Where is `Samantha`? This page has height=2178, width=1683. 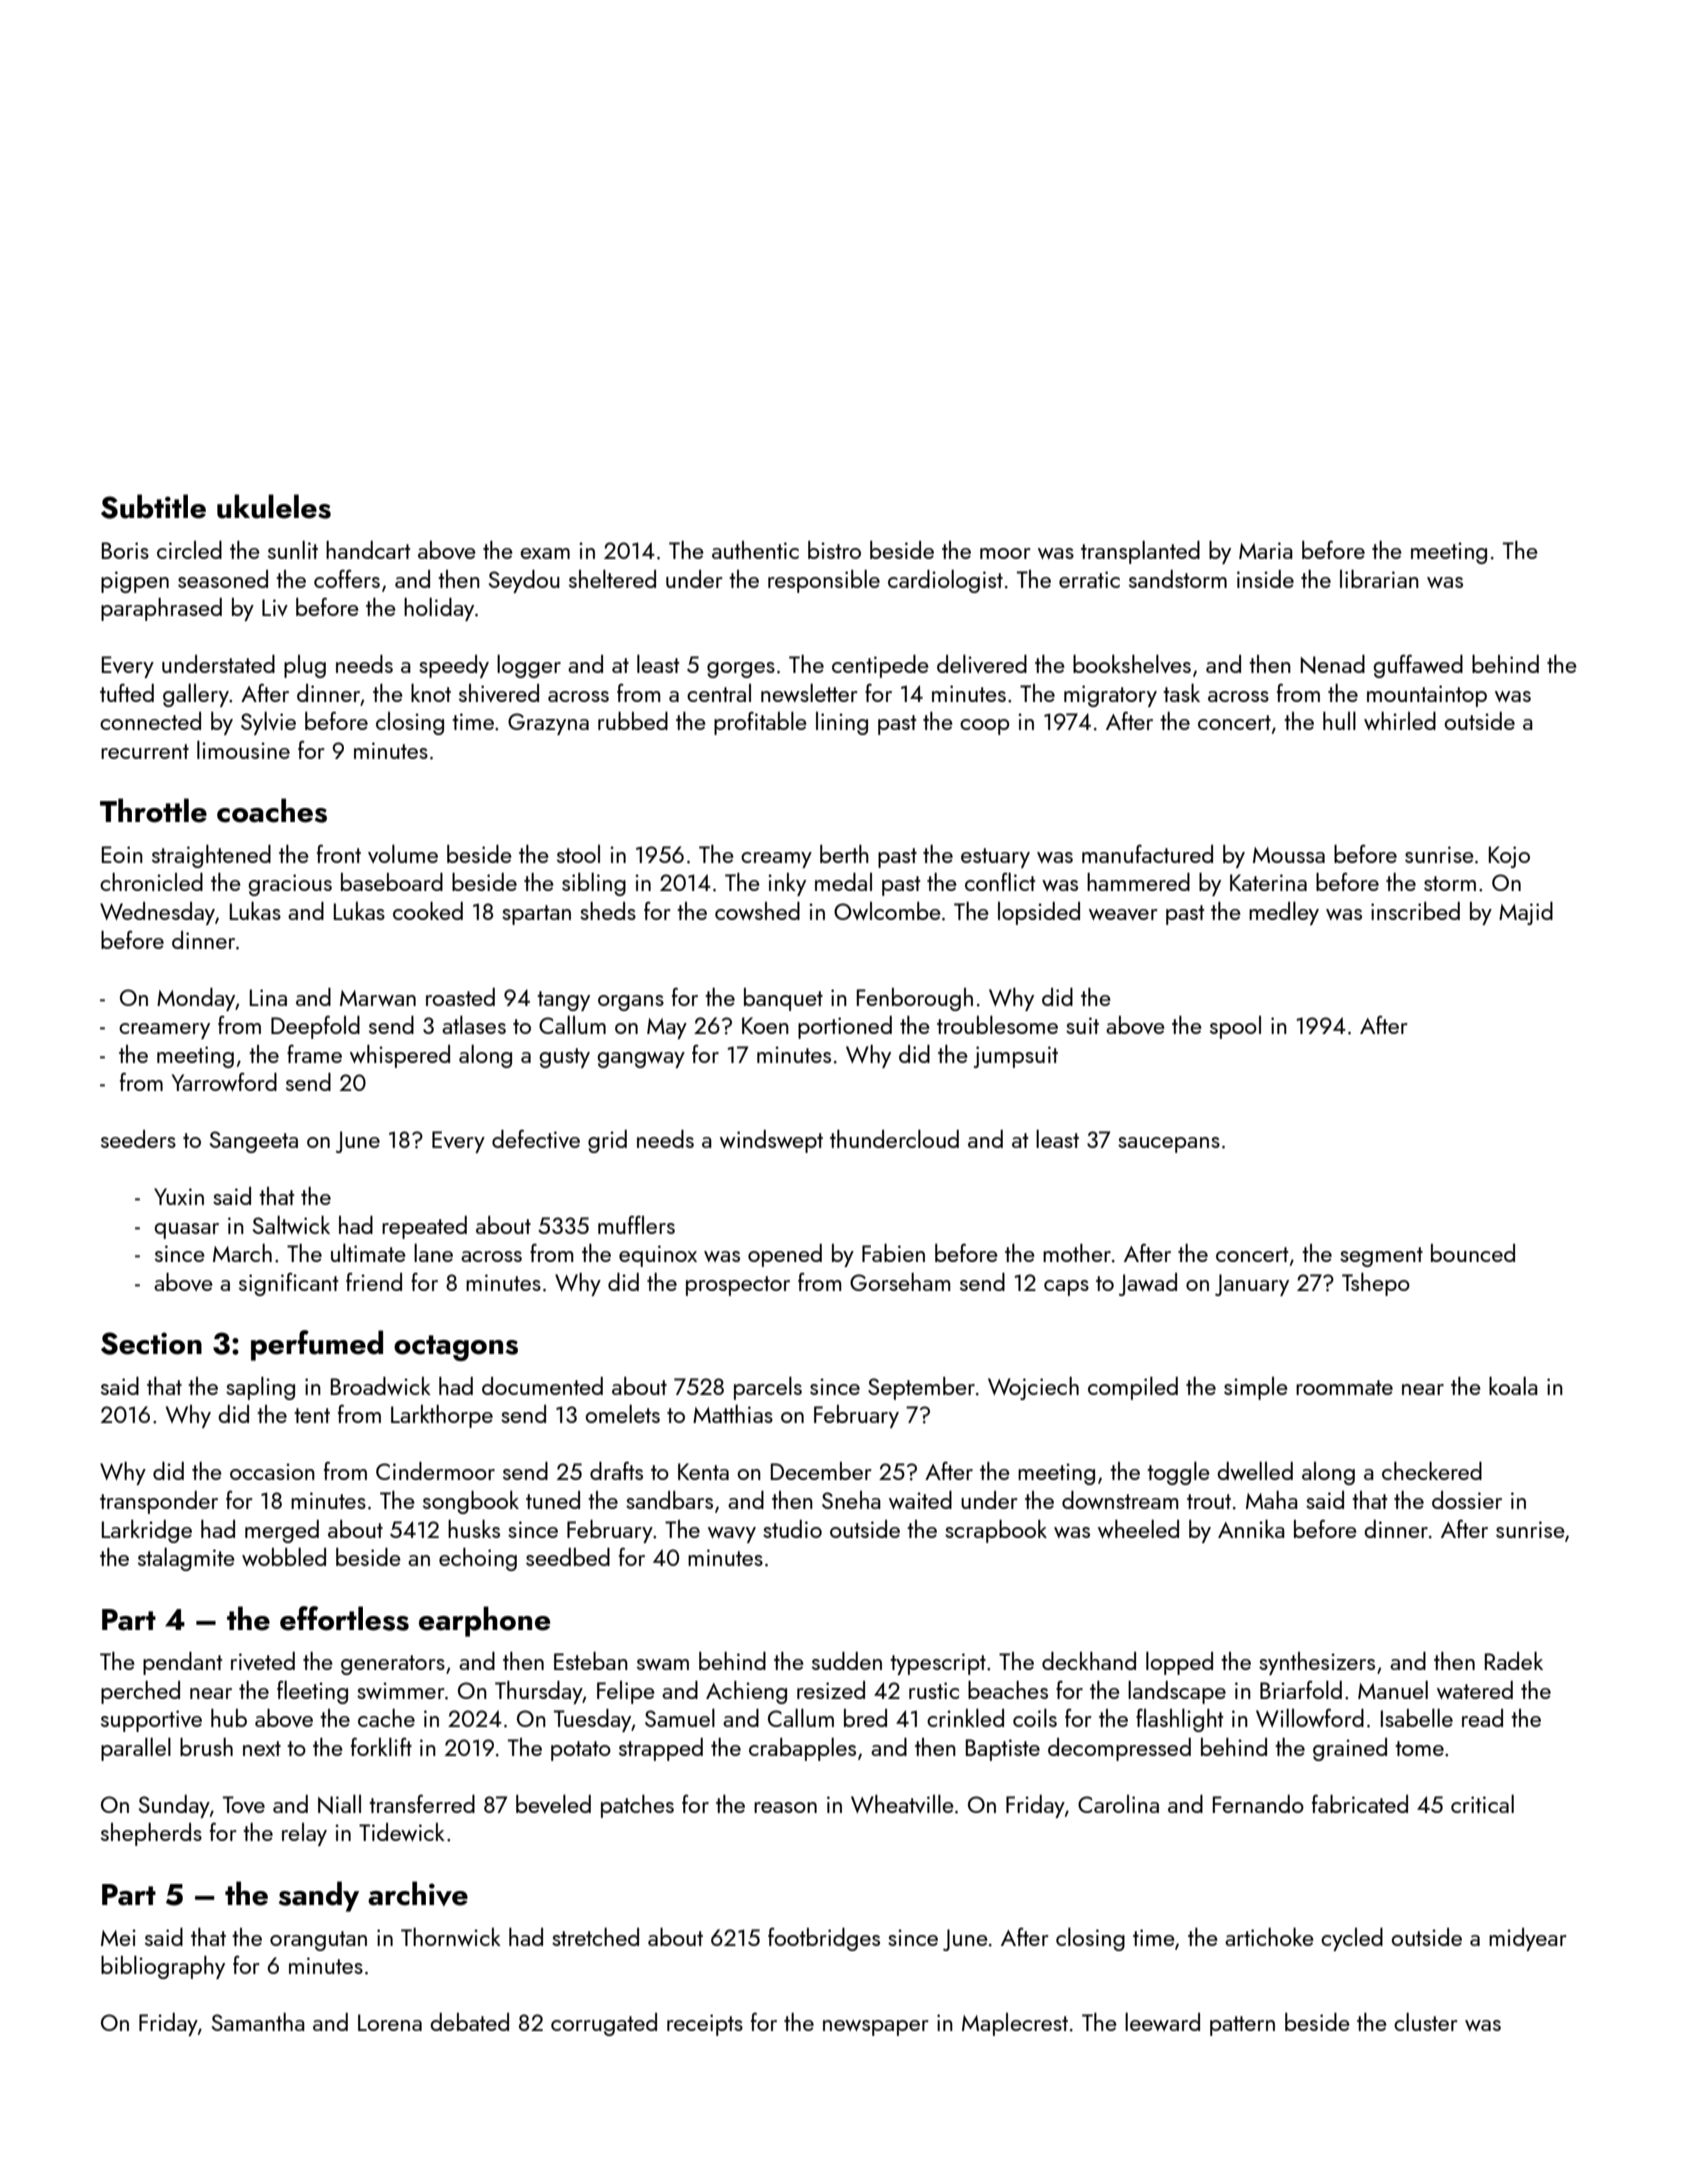
Samantha is located at coordinates (258, 2022).
